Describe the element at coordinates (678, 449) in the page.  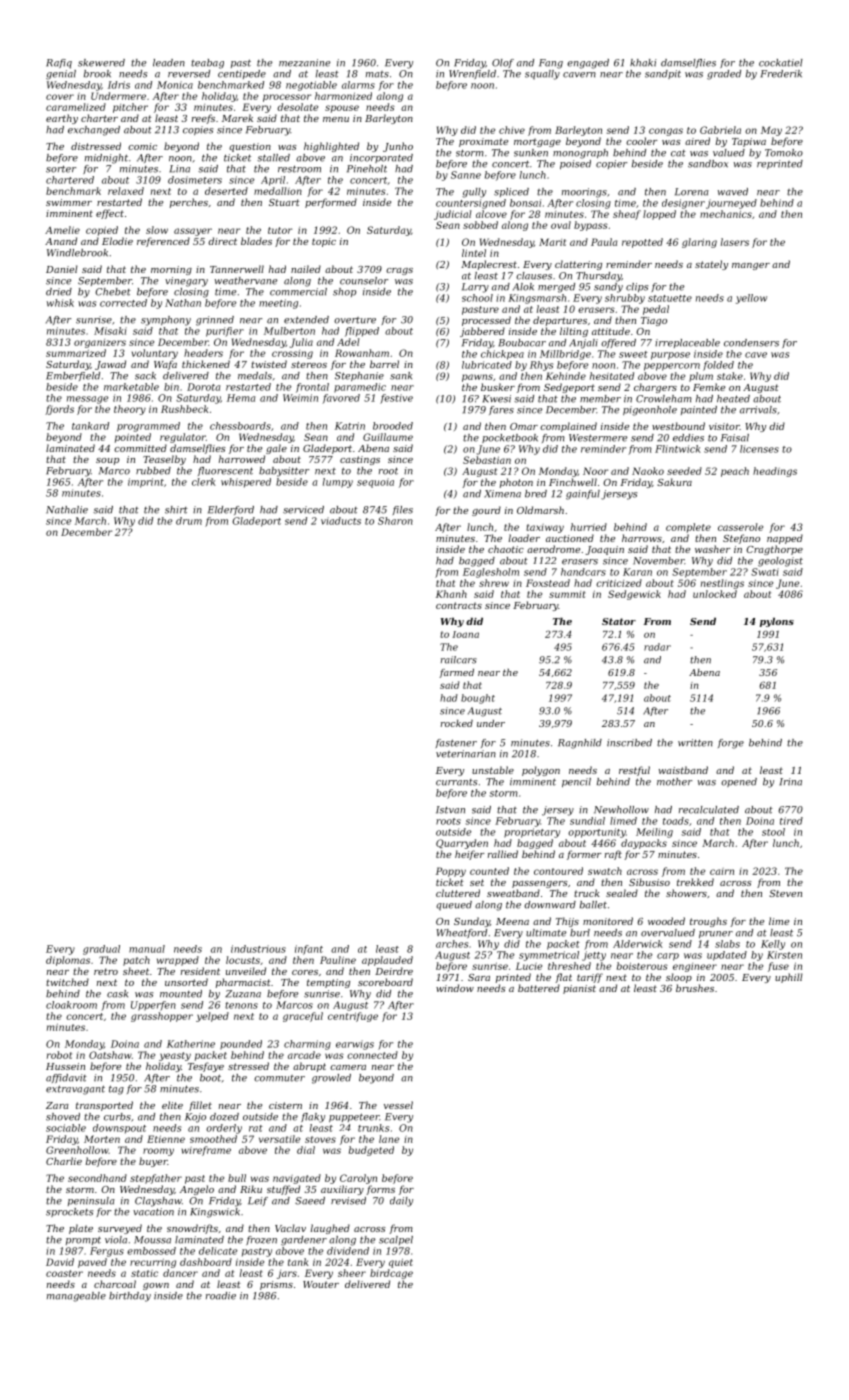
I see `Flintwick` at that location.
